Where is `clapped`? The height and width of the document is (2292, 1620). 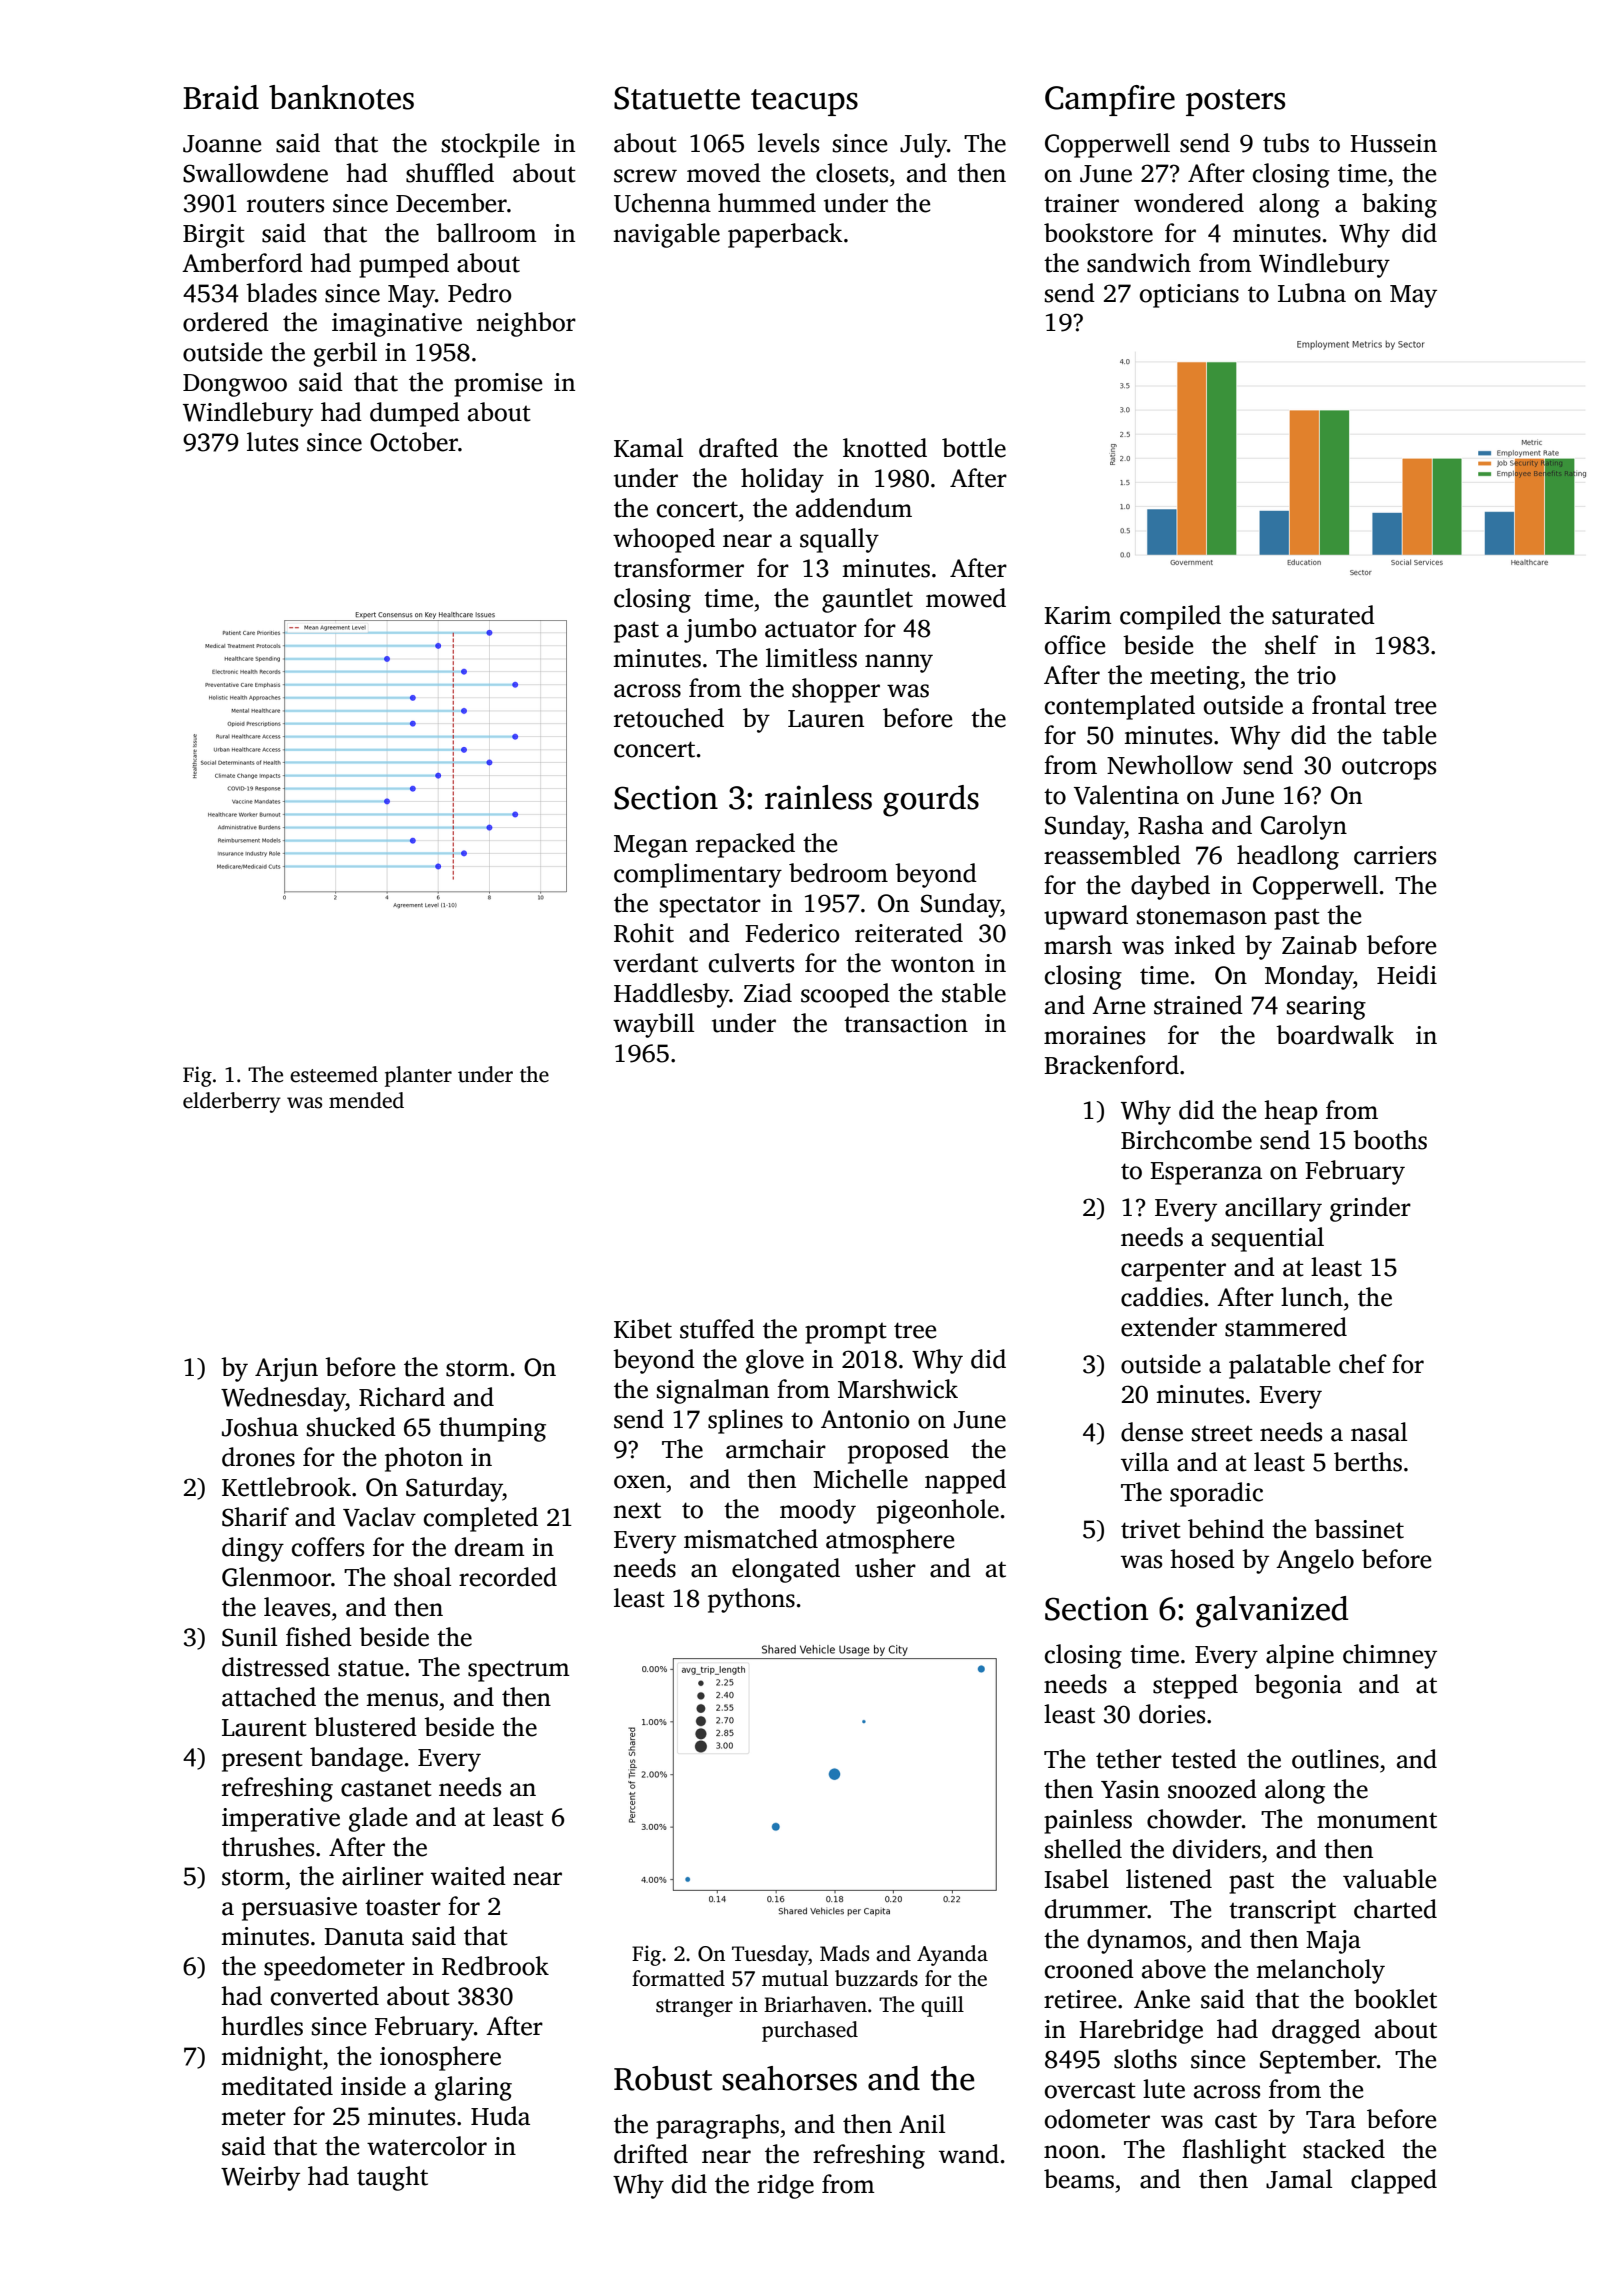 clapped is located at coordinates (1394, 2181).
